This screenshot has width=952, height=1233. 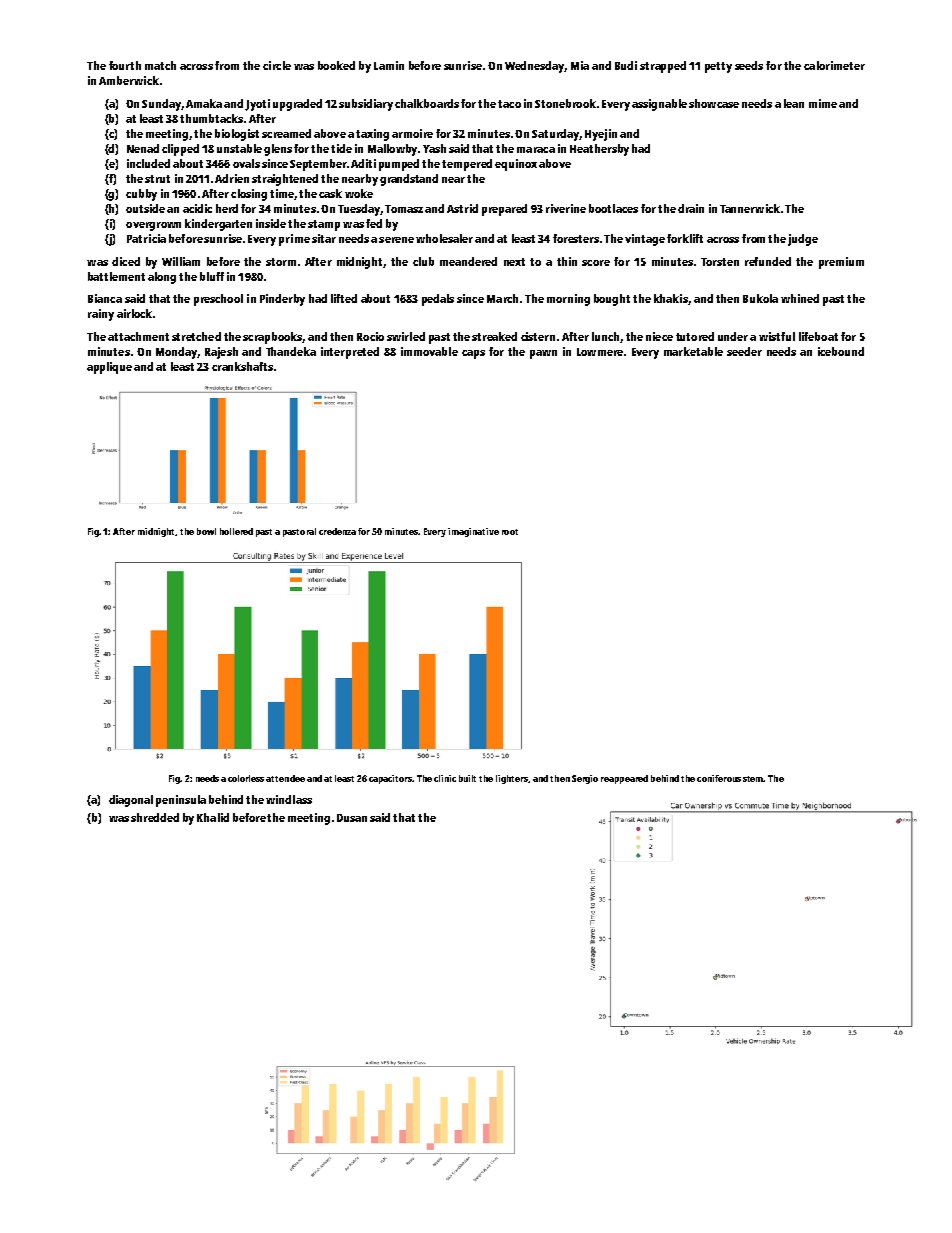 I want to click on credenza, so click(x=337, y=531).
